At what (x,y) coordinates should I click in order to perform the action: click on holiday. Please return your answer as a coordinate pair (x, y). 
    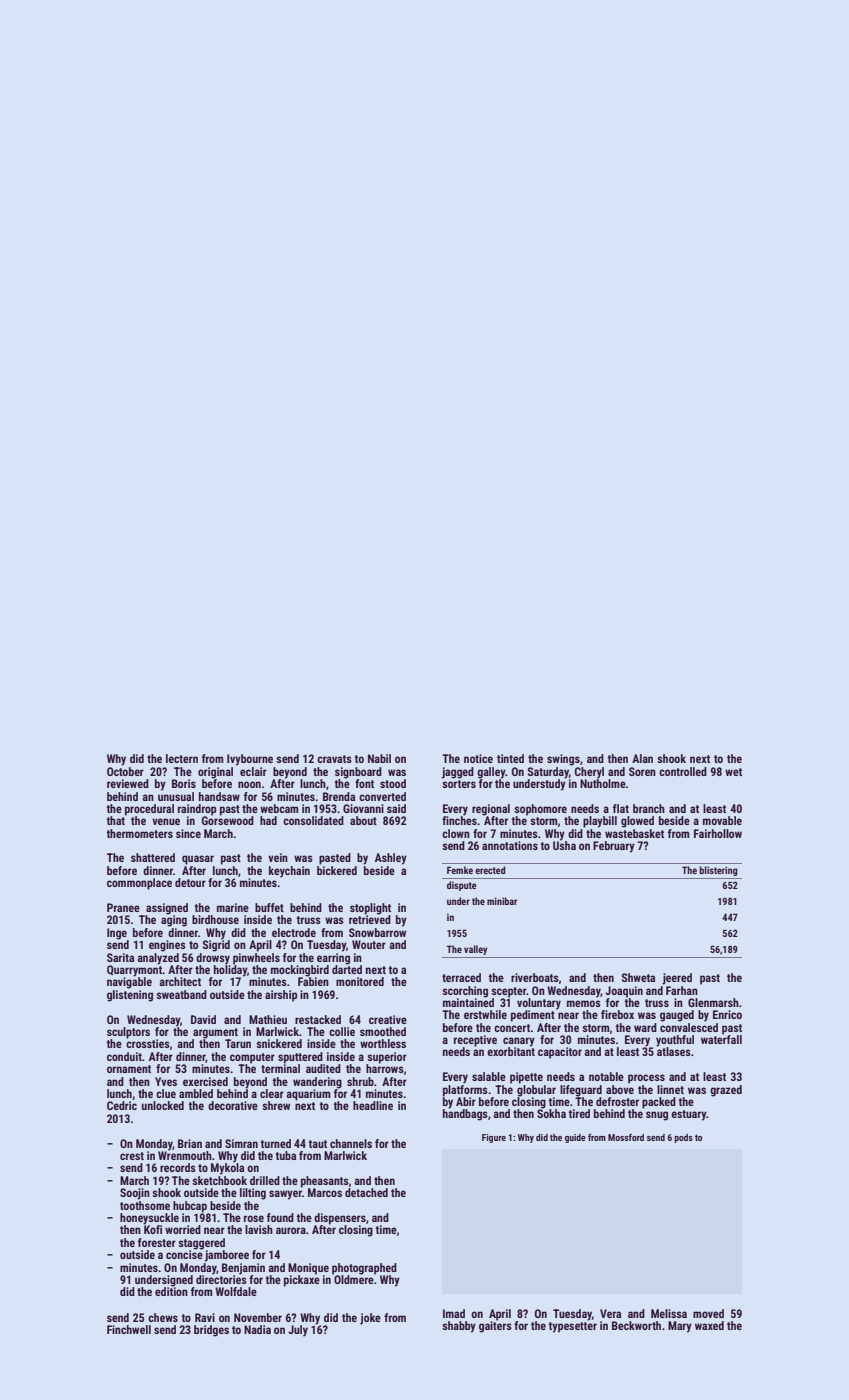
    Looking at the image, I should click on (230, 971).
